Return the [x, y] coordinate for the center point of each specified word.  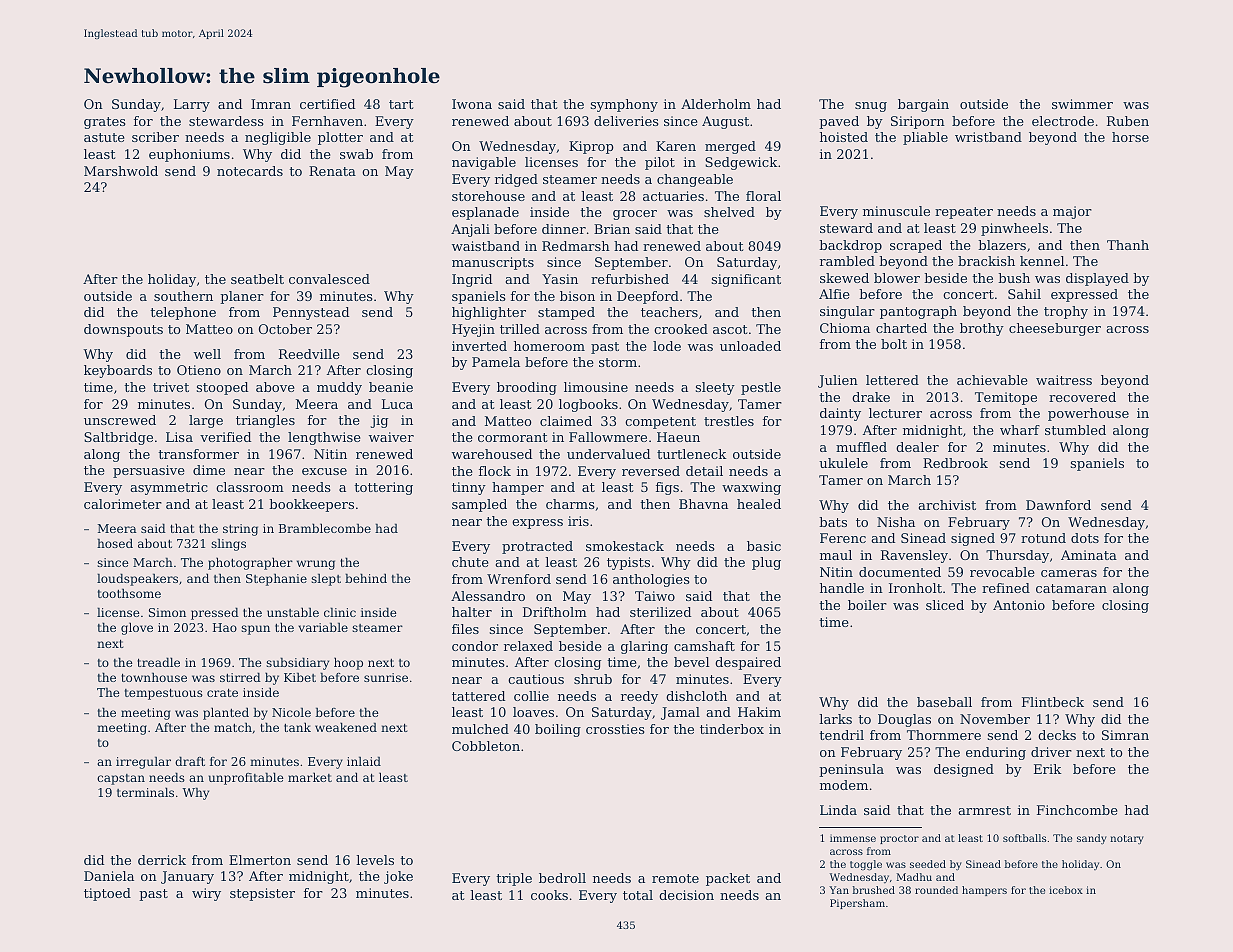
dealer [917, 447]
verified [225, 437]
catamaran [1071, 588]
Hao [225, 627]
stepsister [262, 894]
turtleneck [692, 454]
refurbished [630, 279]
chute [470, 562]
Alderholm [716, 104]
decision [686, 895]
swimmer [1082, 104]
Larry [192, 105]
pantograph [918, 312]
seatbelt [257, 279]
